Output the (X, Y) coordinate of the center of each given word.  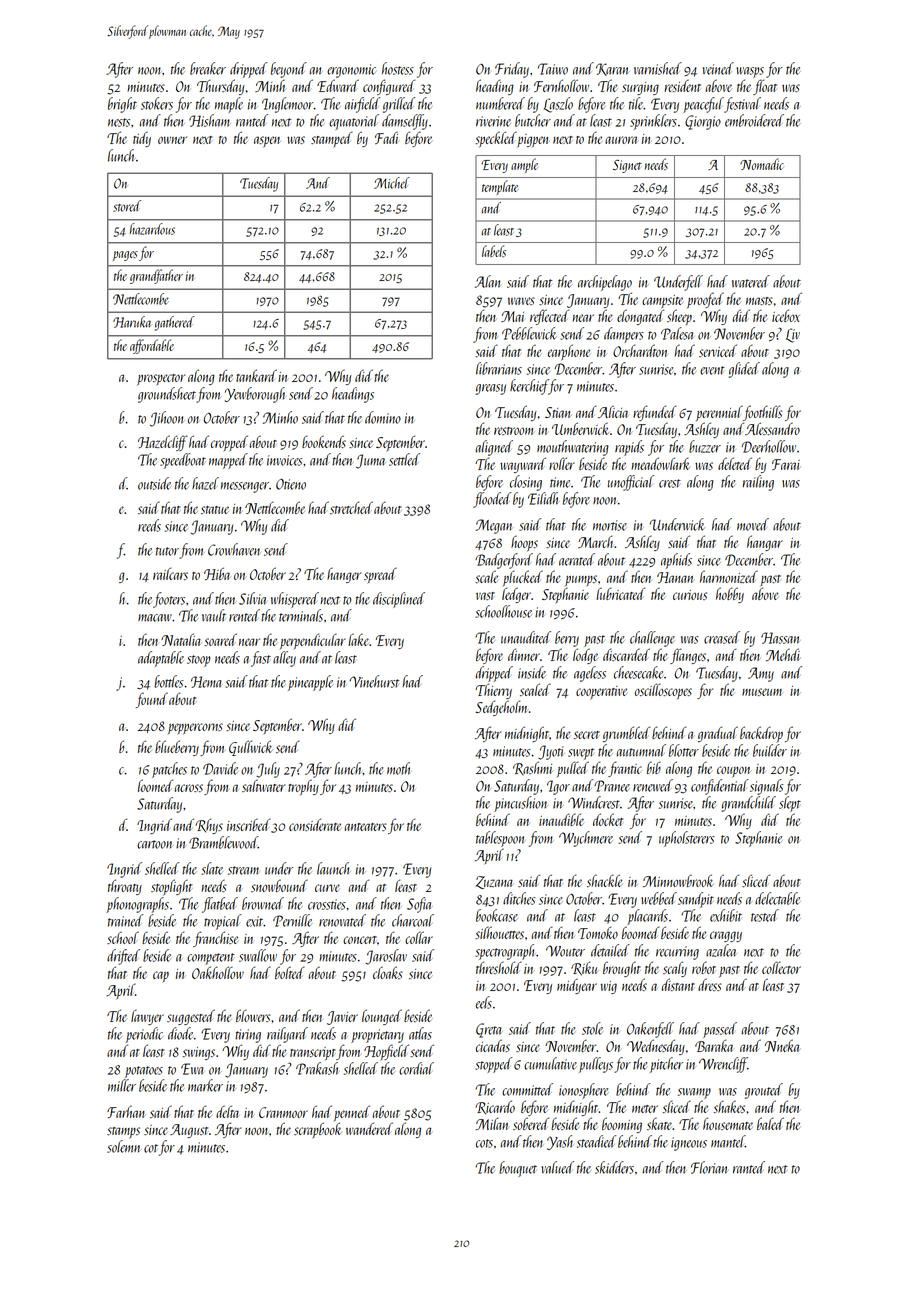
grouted (764, 1091)
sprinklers (653, 122)
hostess (398, 68)
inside (532, 672)
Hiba (217, 573)
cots (484, 1143)
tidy (142, 139)
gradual (718, 734)
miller (122, 1085)
